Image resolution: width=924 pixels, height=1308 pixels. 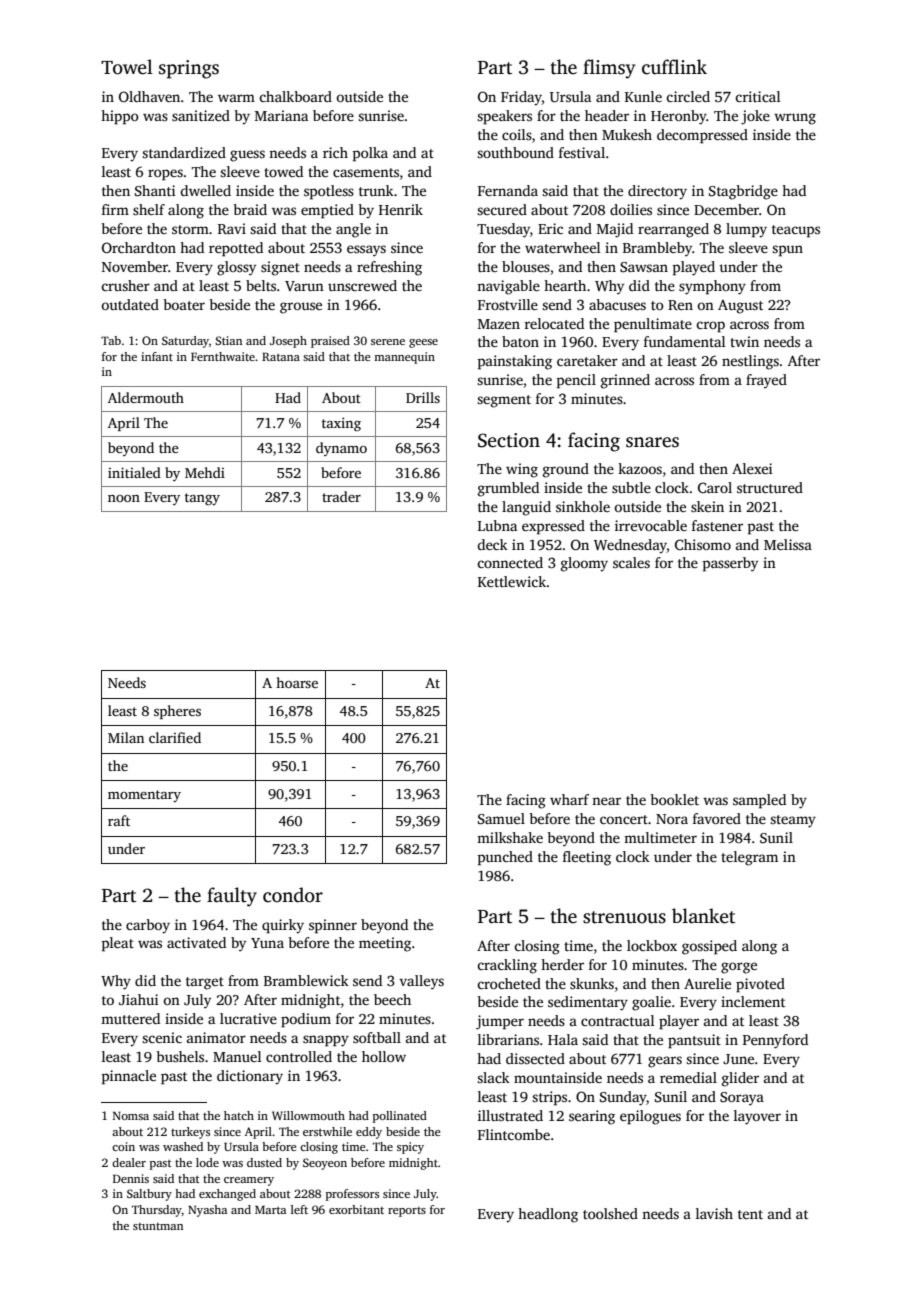 What do you see at coordinates (717, 818) in the screenshot?
I see `favored` at bounding box center [717, 818].
